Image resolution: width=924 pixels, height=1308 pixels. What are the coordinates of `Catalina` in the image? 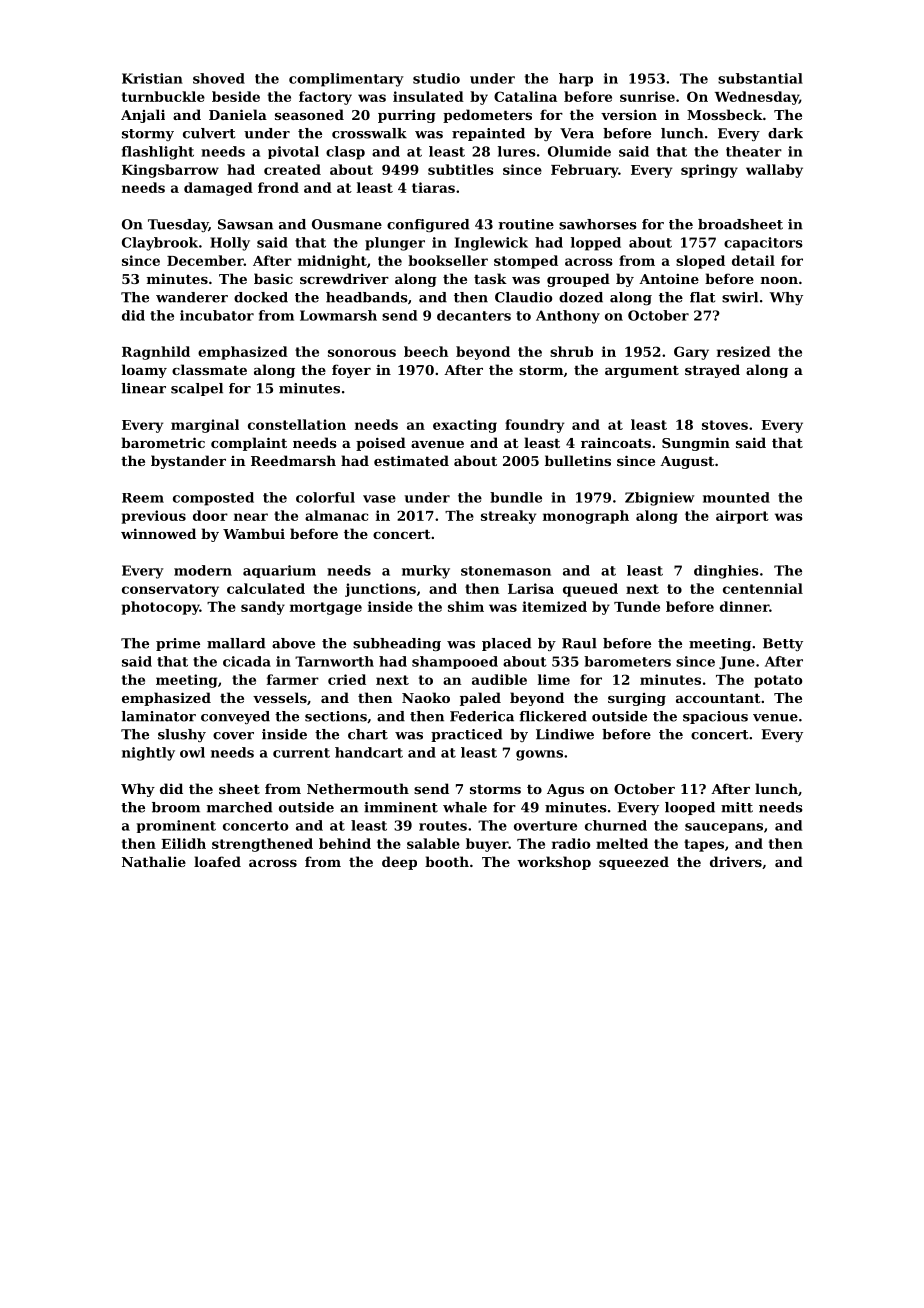 It's located at (525, 96).
